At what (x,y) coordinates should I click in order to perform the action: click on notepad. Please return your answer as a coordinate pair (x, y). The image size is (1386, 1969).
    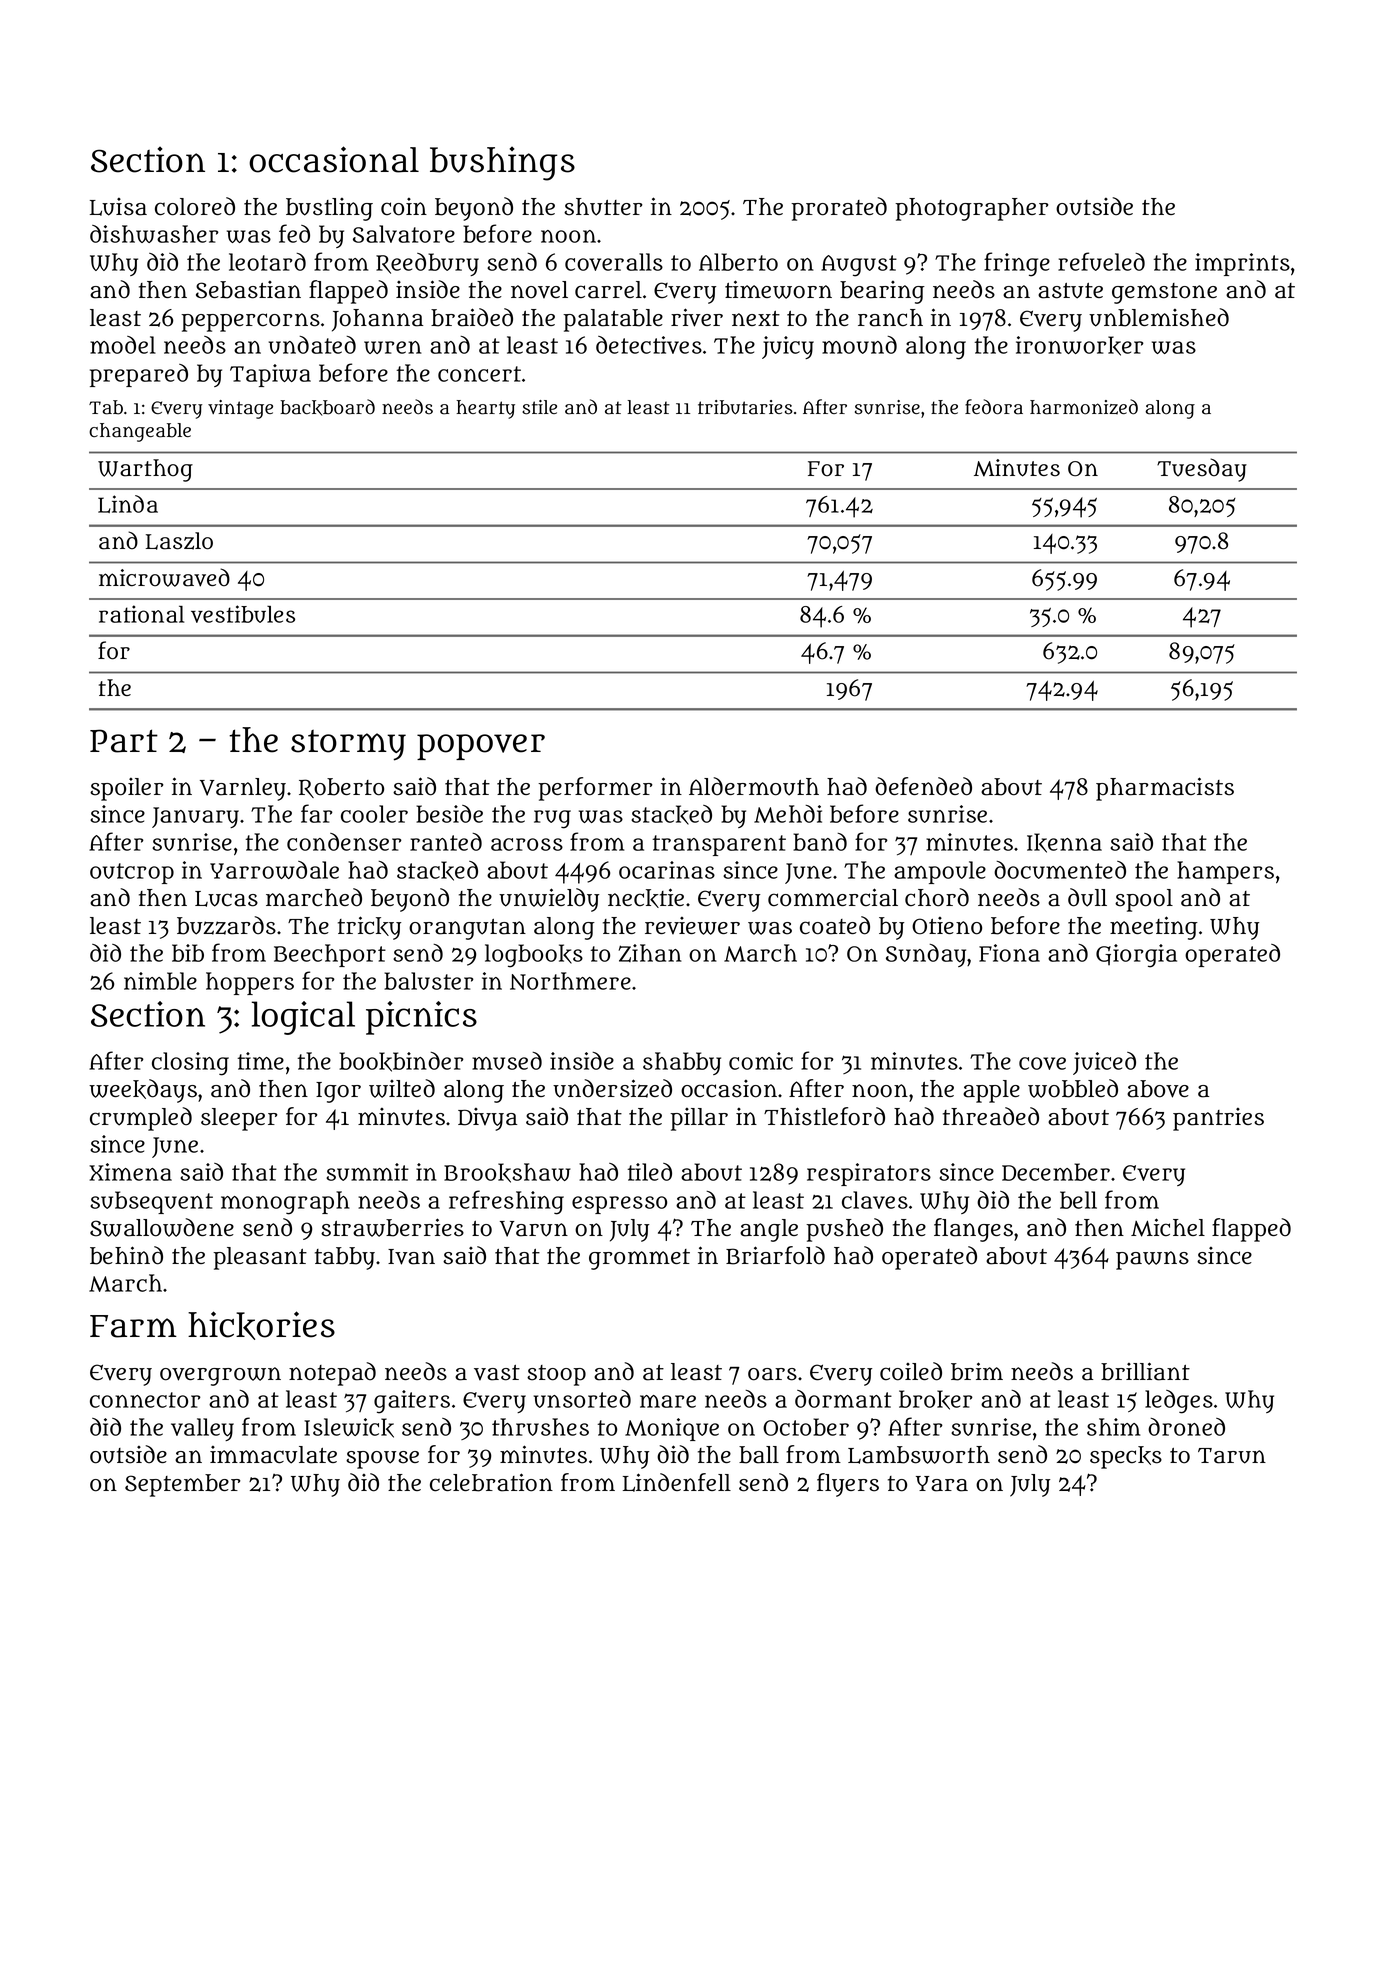
    Looking at the image, I should click on (332, 1374).
